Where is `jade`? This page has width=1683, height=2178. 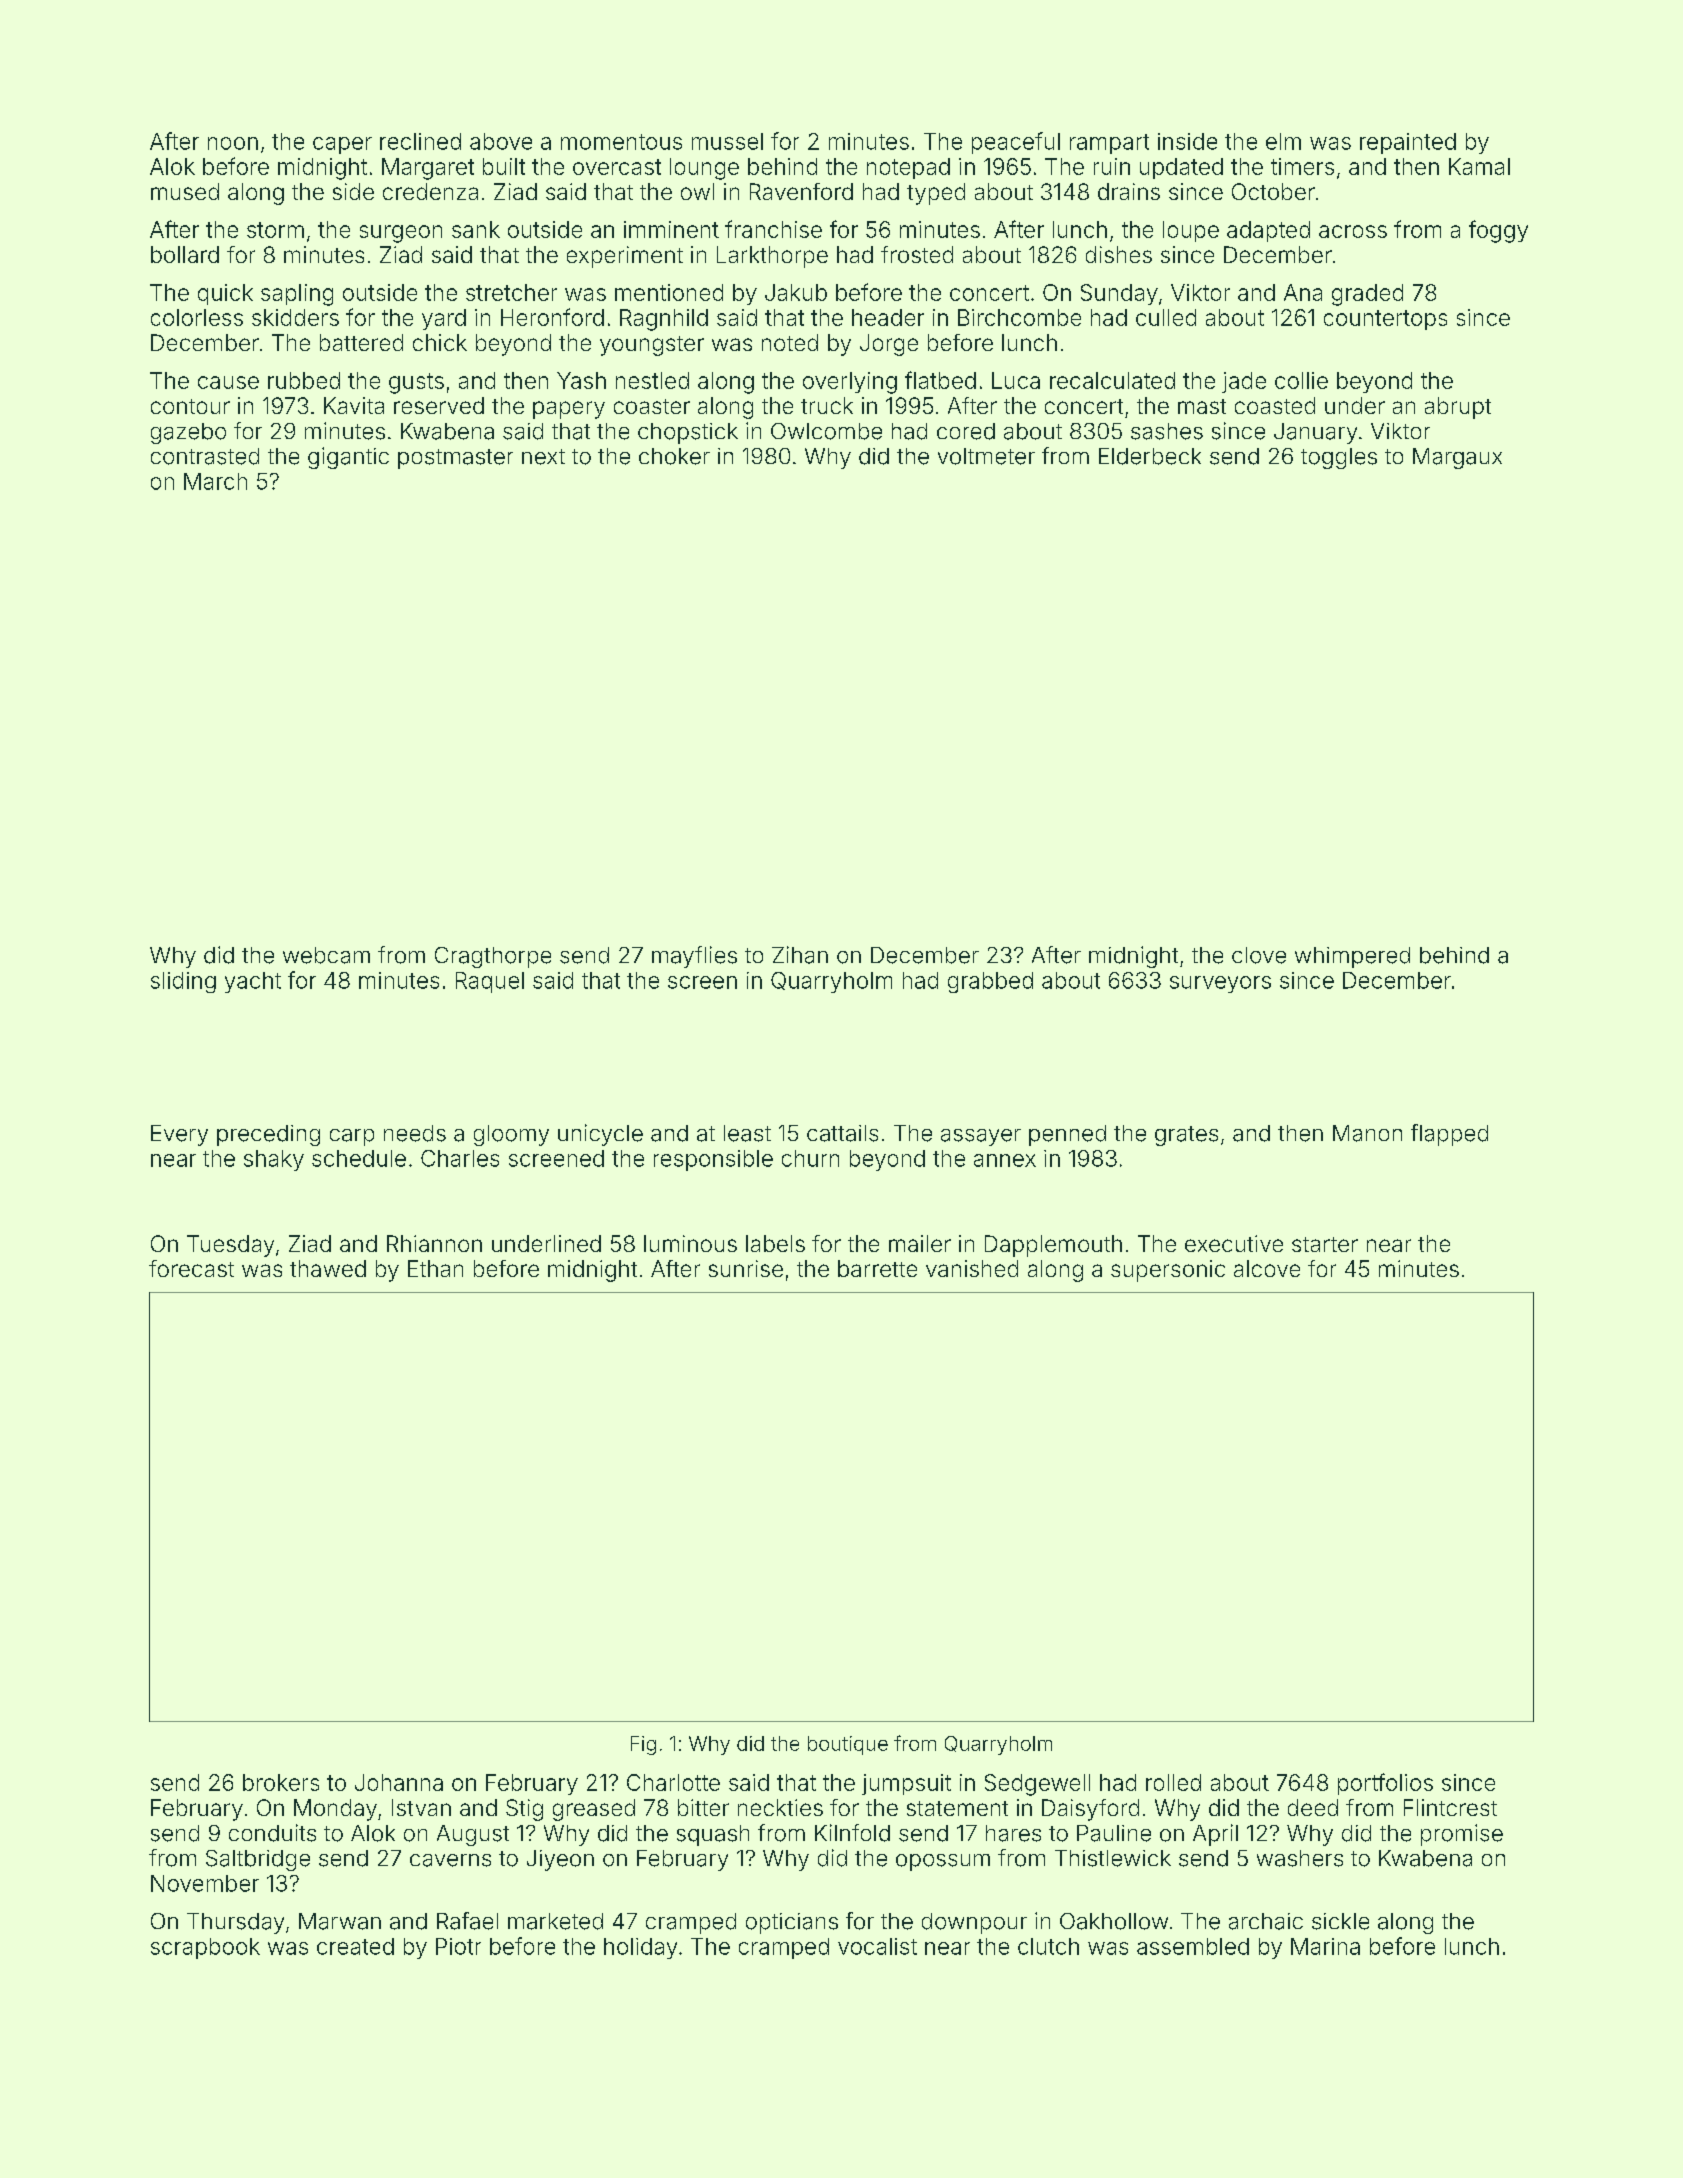 jade is located at coordinates (1244, 382).
